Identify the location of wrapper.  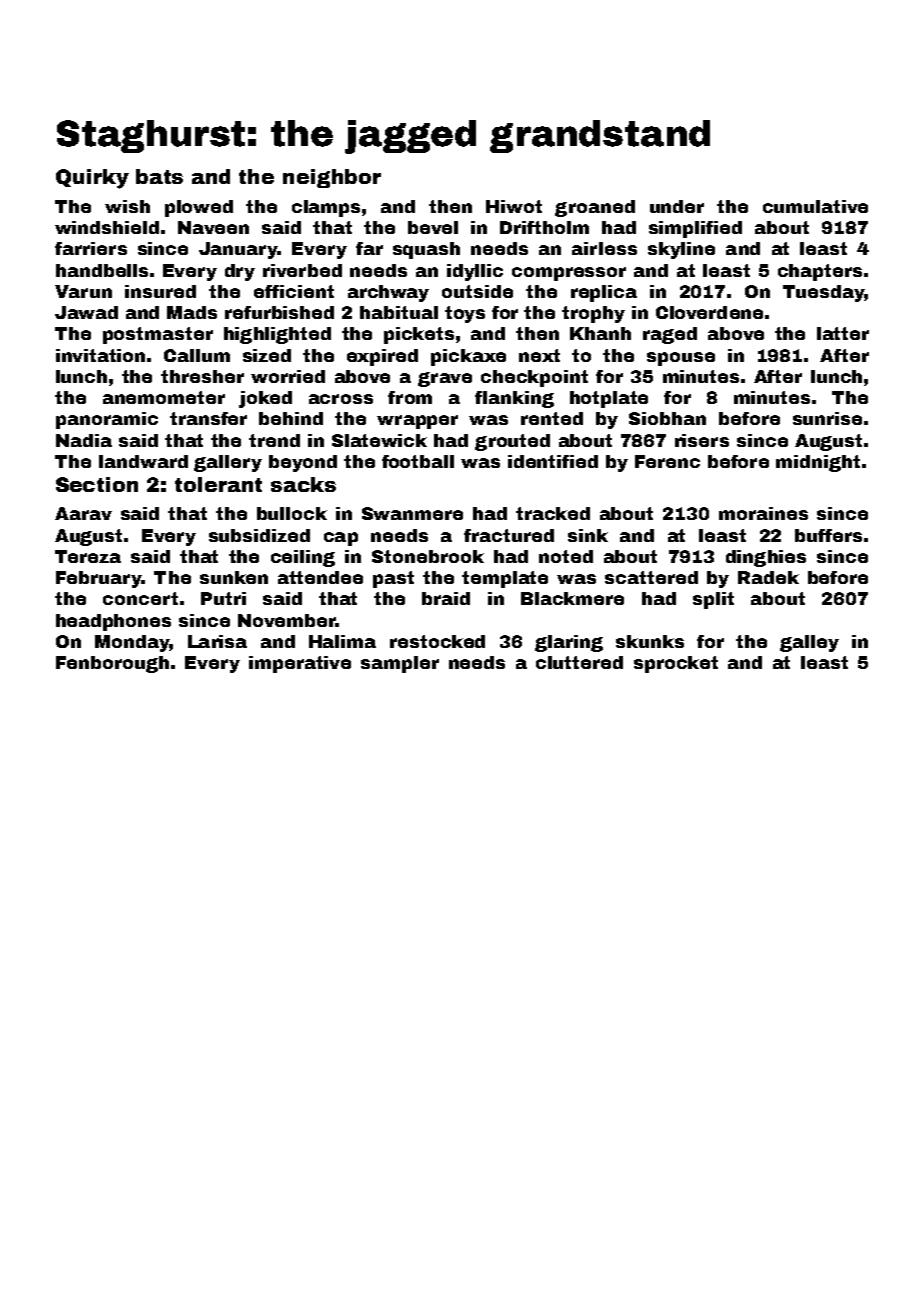
(417, 422).
